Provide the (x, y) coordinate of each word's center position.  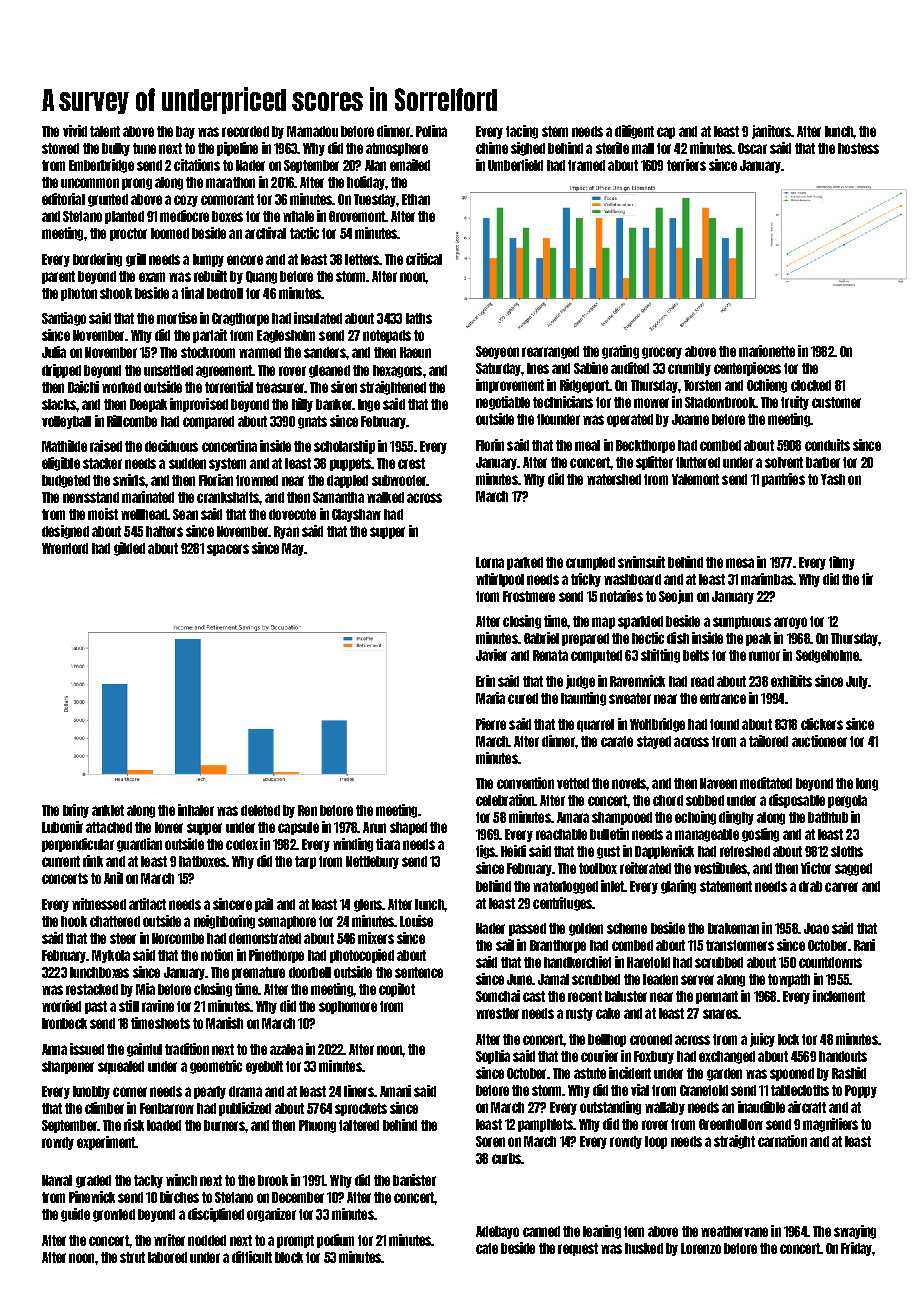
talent (105, 131)
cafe (487, 1248)
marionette (767, 351)
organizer (271, 1215)
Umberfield (515, 165)
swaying (855, 1232)
